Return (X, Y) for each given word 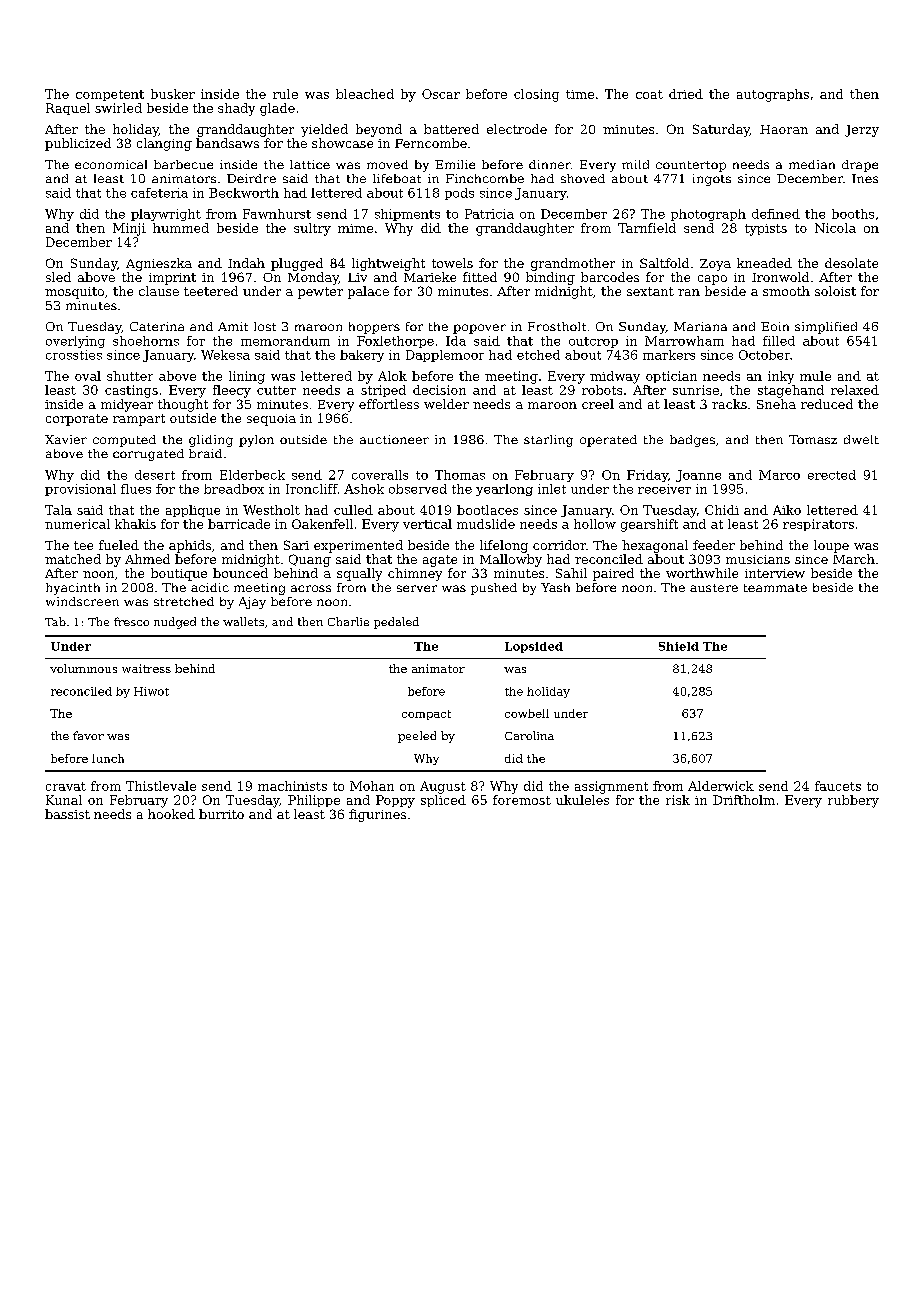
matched (73, 559)
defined (776, 214)
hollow (595, 524)
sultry (312, 229)
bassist (67, 814)
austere (714, 588)
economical (111, 164)
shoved (583, 178)
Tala (58, 510)
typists (766, 230)
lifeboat (397, 178)
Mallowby (511, 560)
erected (832, 475)
